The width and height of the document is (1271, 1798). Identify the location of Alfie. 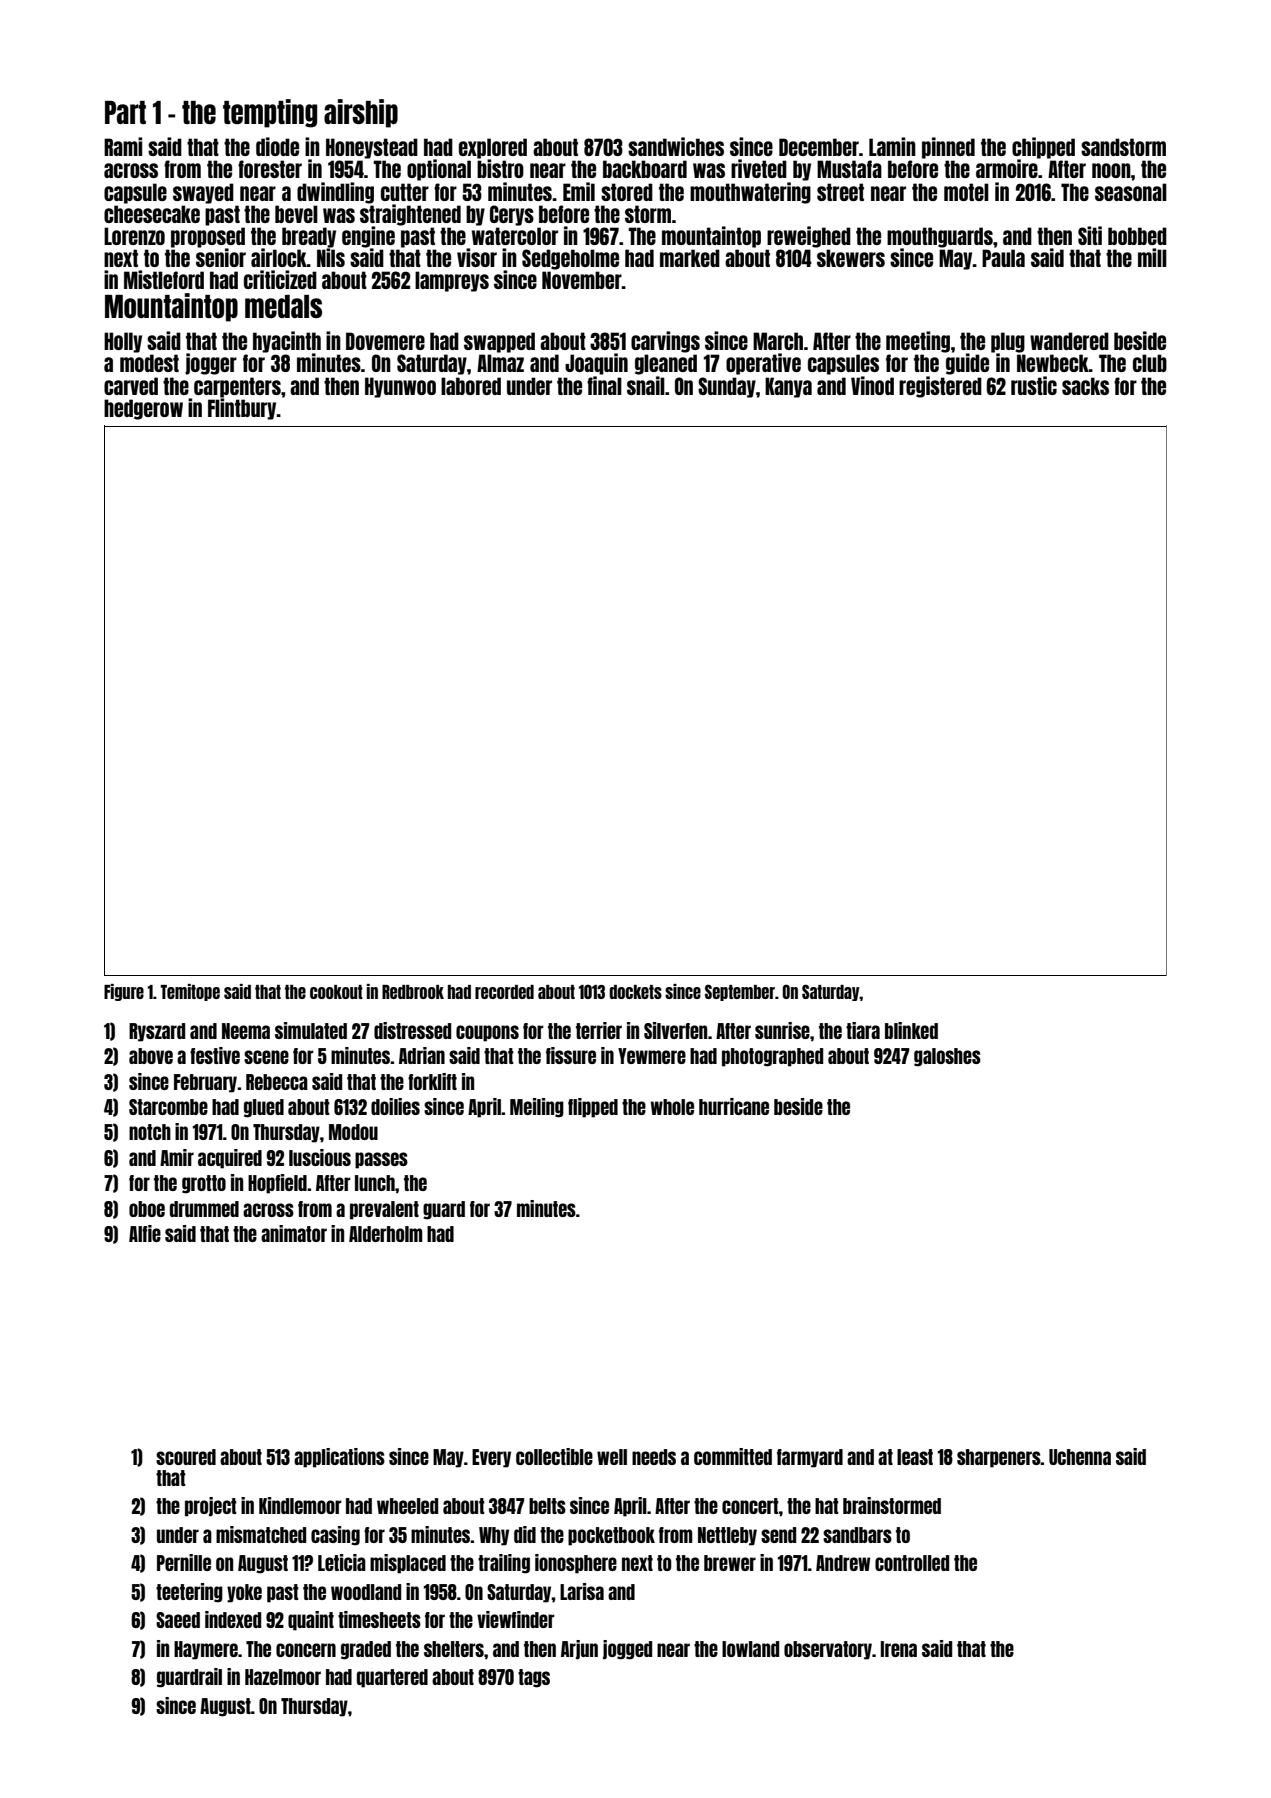
(145, 1233).
